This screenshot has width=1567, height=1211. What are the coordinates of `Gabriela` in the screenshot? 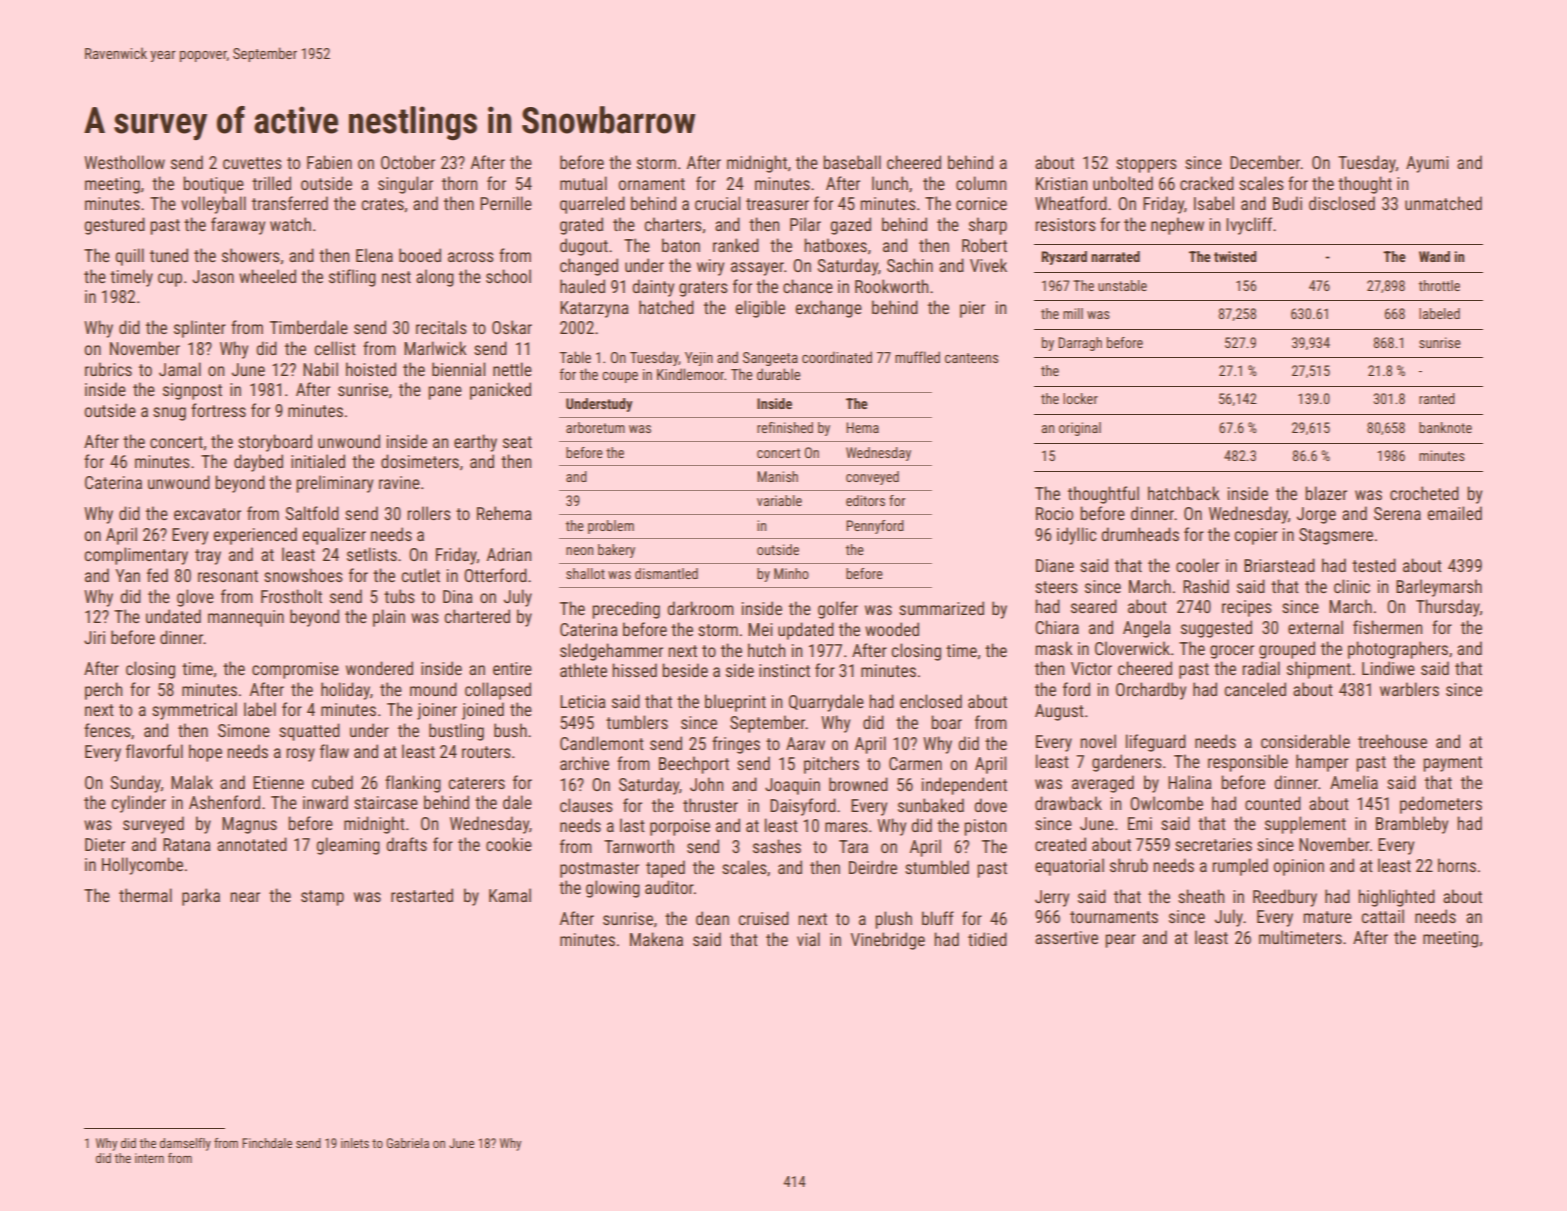 It's located at (407, 1143).
